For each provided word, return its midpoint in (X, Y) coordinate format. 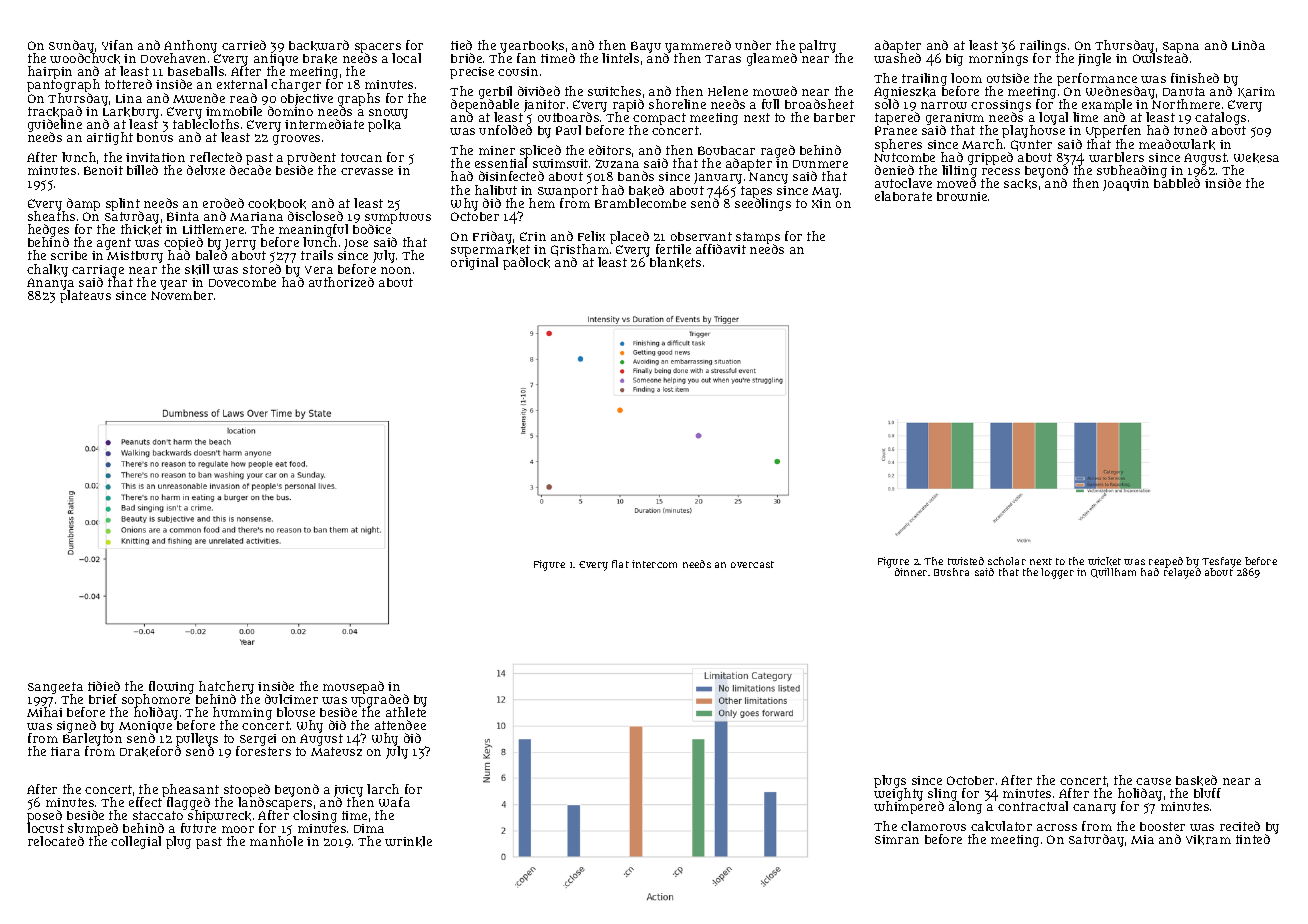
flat (620, 564)
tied (461, 45)
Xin (821, 203)
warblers (1116, 157)
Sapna (1181, 48)
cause (1153, 781)
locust (46, 828)
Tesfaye (1221, 563)
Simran (897, 839)
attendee (400, 725)
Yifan (117, 45)
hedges (48, 231)
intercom (654, 564)
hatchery (226, 687)
